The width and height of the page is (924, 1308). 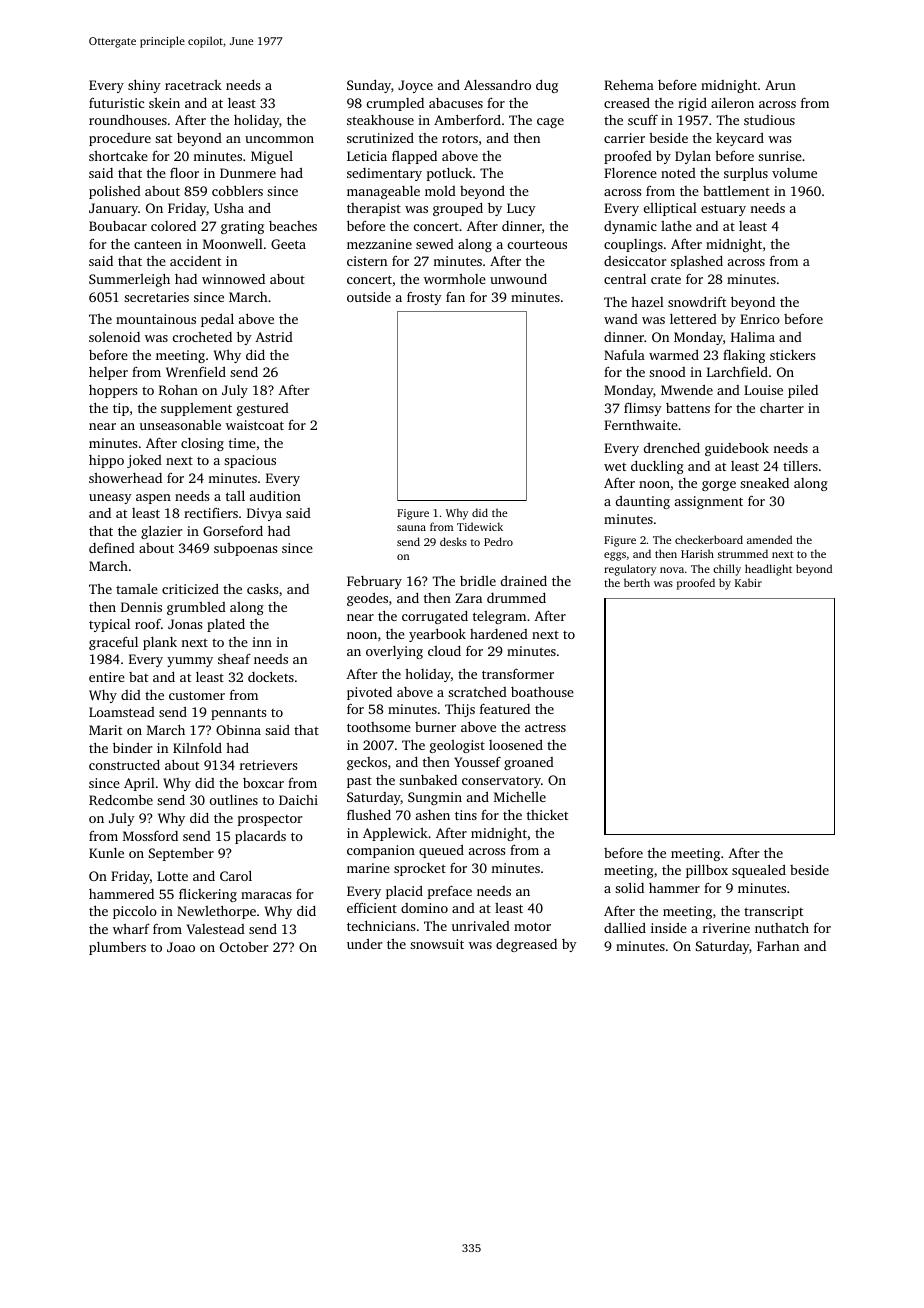 I want to click on racetrack, so click(x=193, y=85).
